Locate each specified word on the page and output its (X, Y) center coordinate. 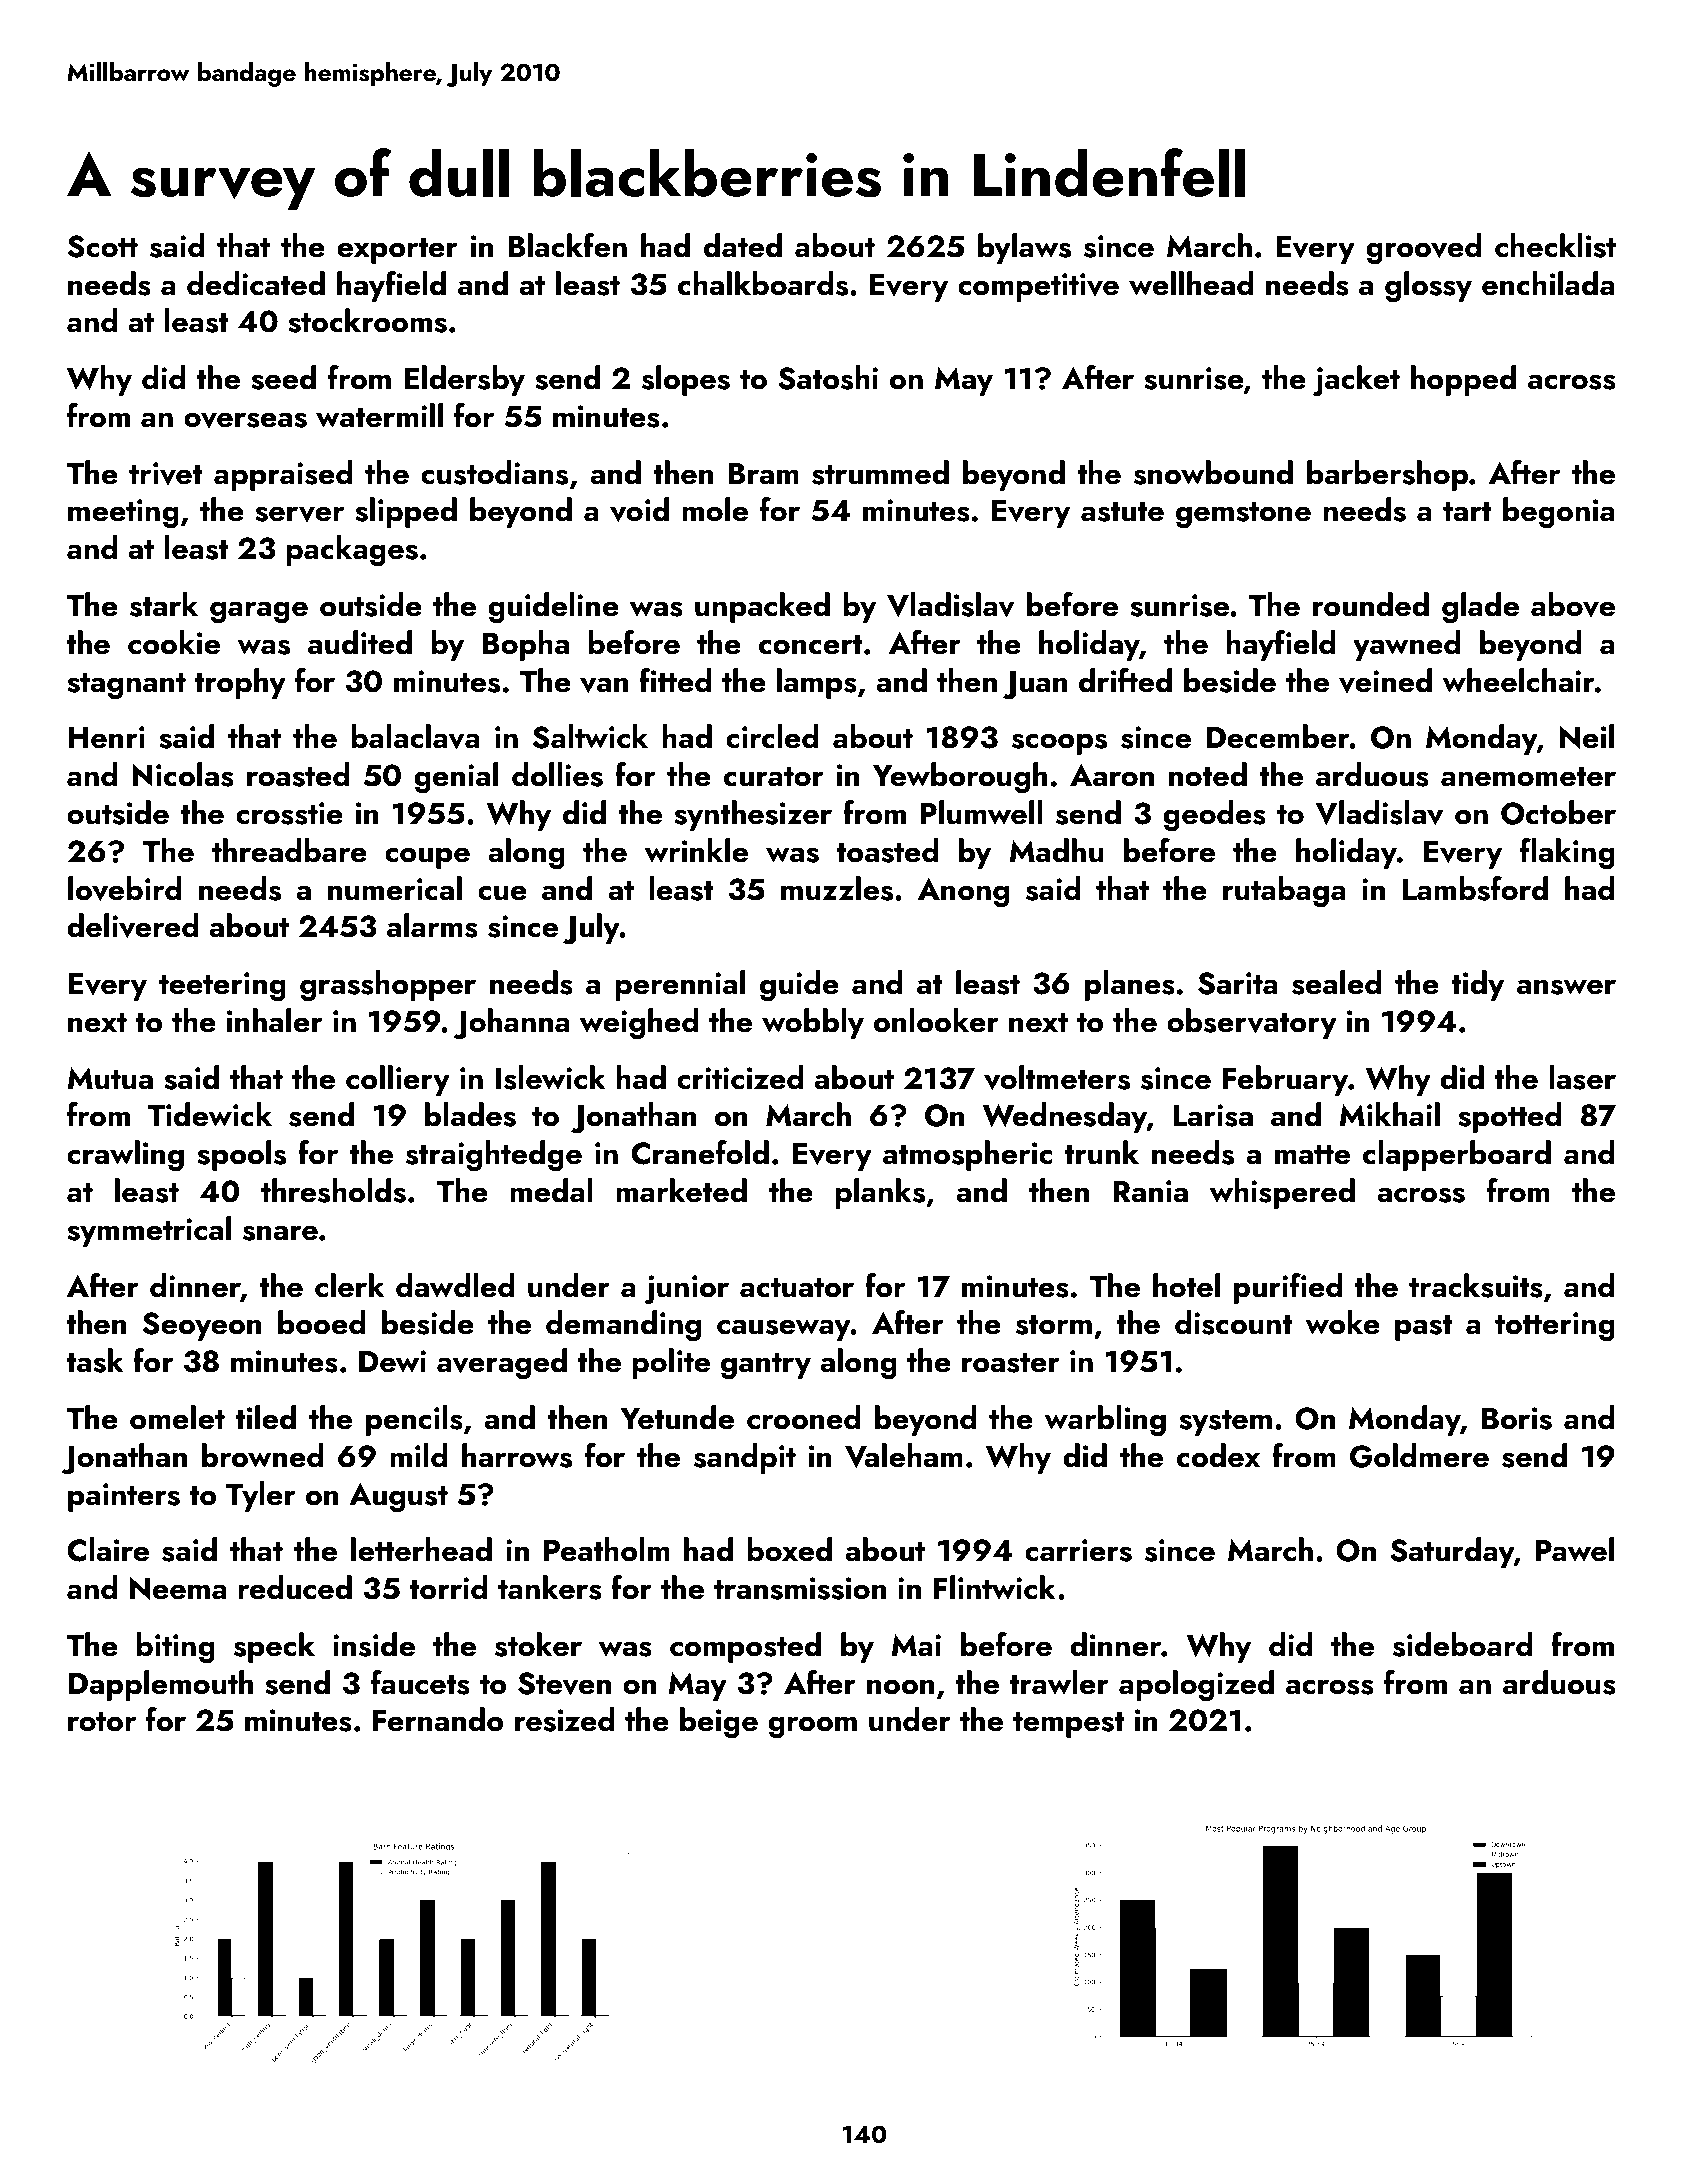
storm (1054, 1325)
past (1423, 1328)
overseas (245, 420)
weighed (639, 1023)
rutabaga (1284, 891)
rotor (102, 1722)
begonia (1559, 512)
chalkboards (763, 283)
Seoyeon (202, 1326)
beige (719, 1722)
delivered (133, 925)
